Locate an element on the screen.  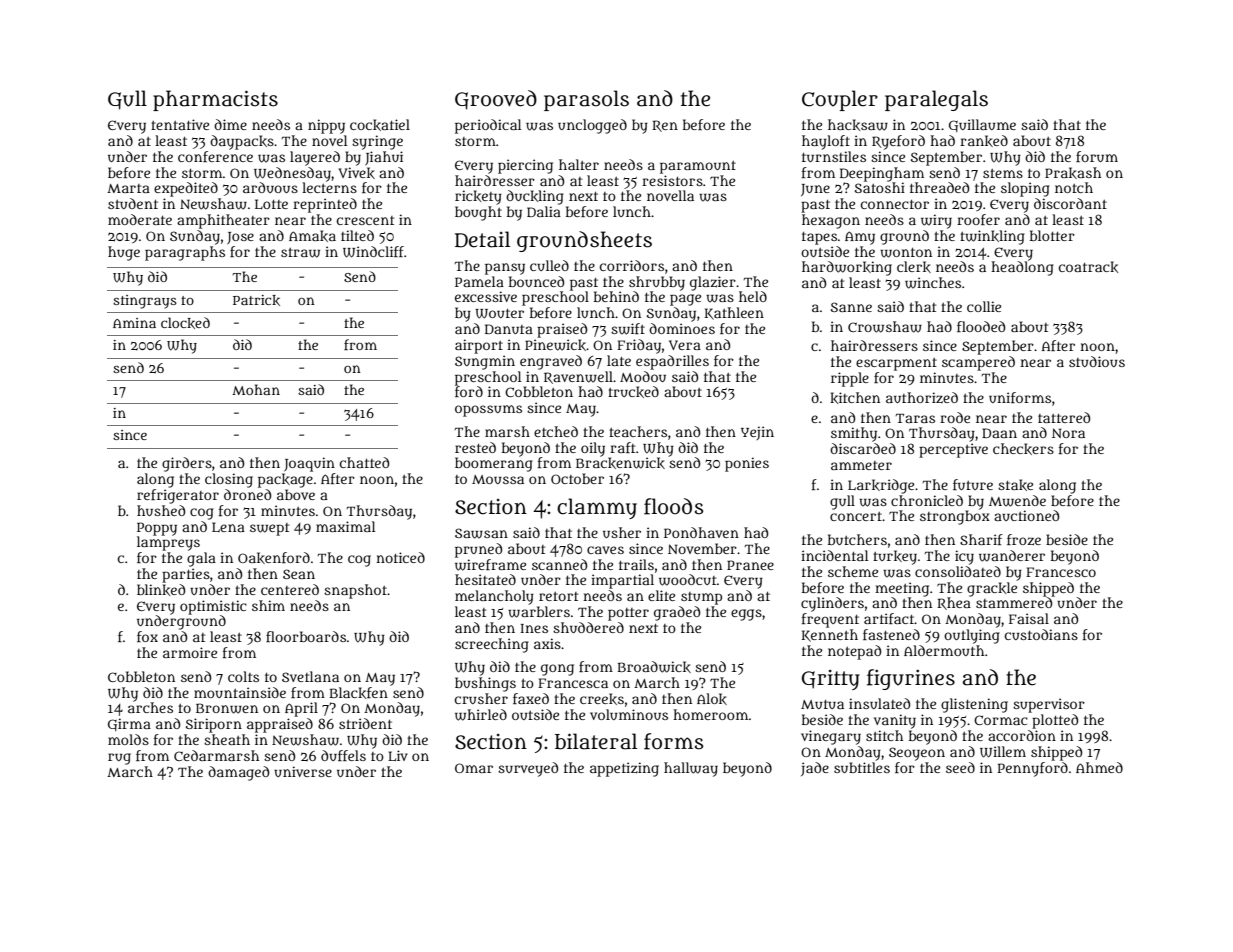
accordion is located at coordinates (1022, 735).
